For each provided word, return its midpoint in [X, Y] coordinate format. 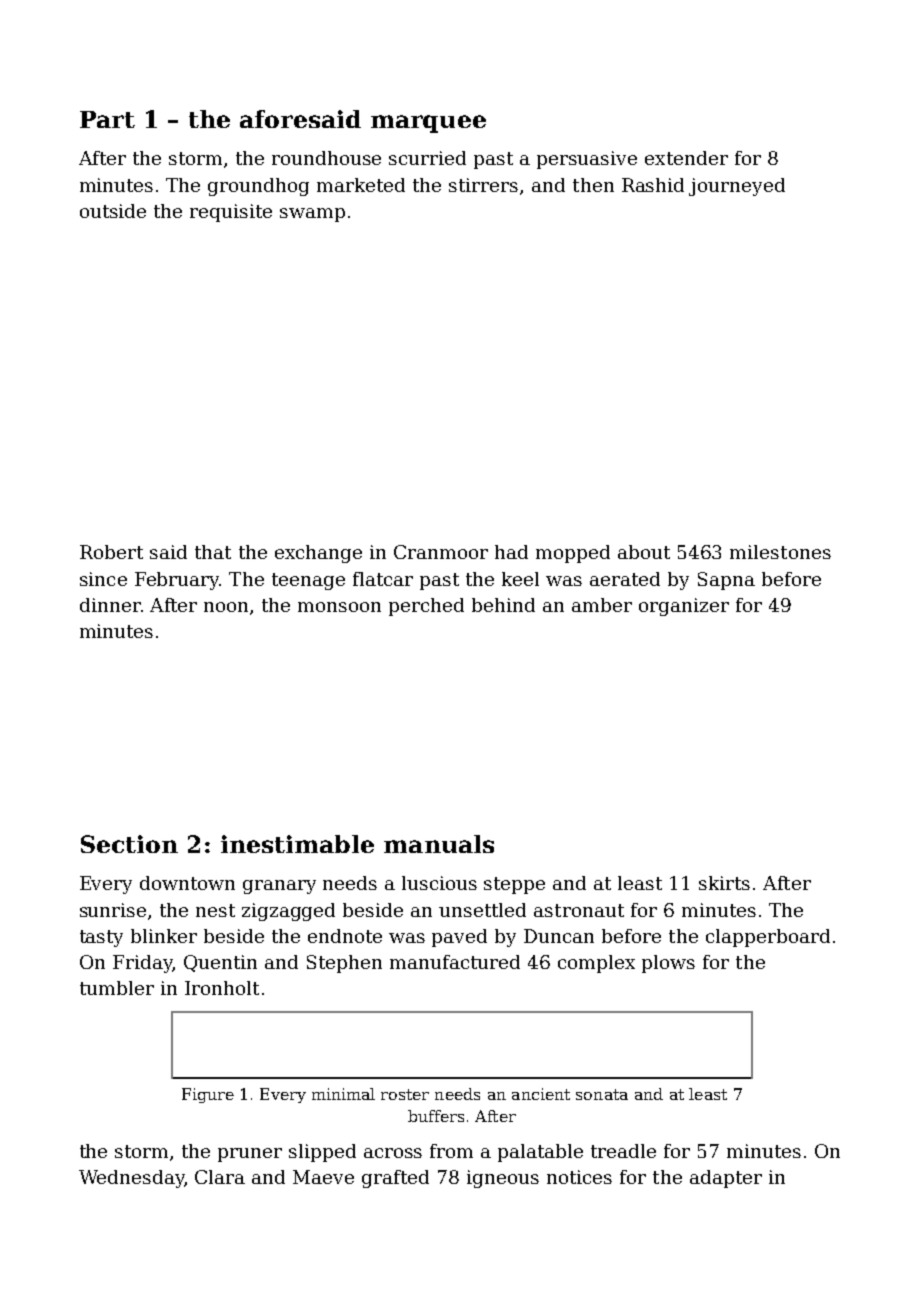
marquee [428, 124]
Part [107, 119]
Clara [220, 1177]
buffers [436, 1116]
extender [686, 158]
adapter [726, 1179]
